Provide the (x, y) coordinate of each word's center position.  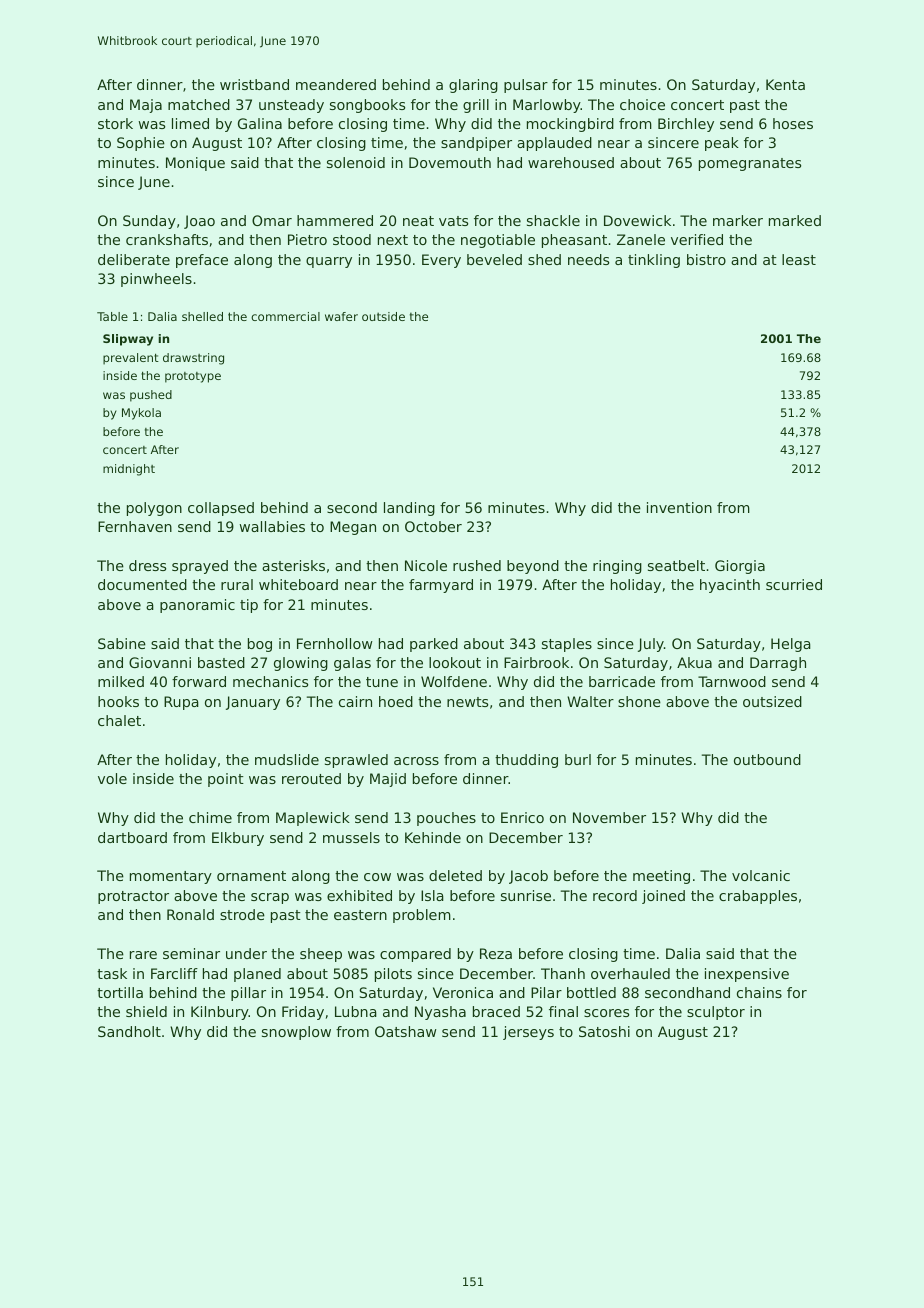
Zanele (641, 239)
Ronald (190, 914)
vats (453, 221)
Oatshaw (405, 1031)
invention (679, 507)
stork (115, 123)
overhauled (630, 973)
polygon (154, 509)
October (433, 526)
